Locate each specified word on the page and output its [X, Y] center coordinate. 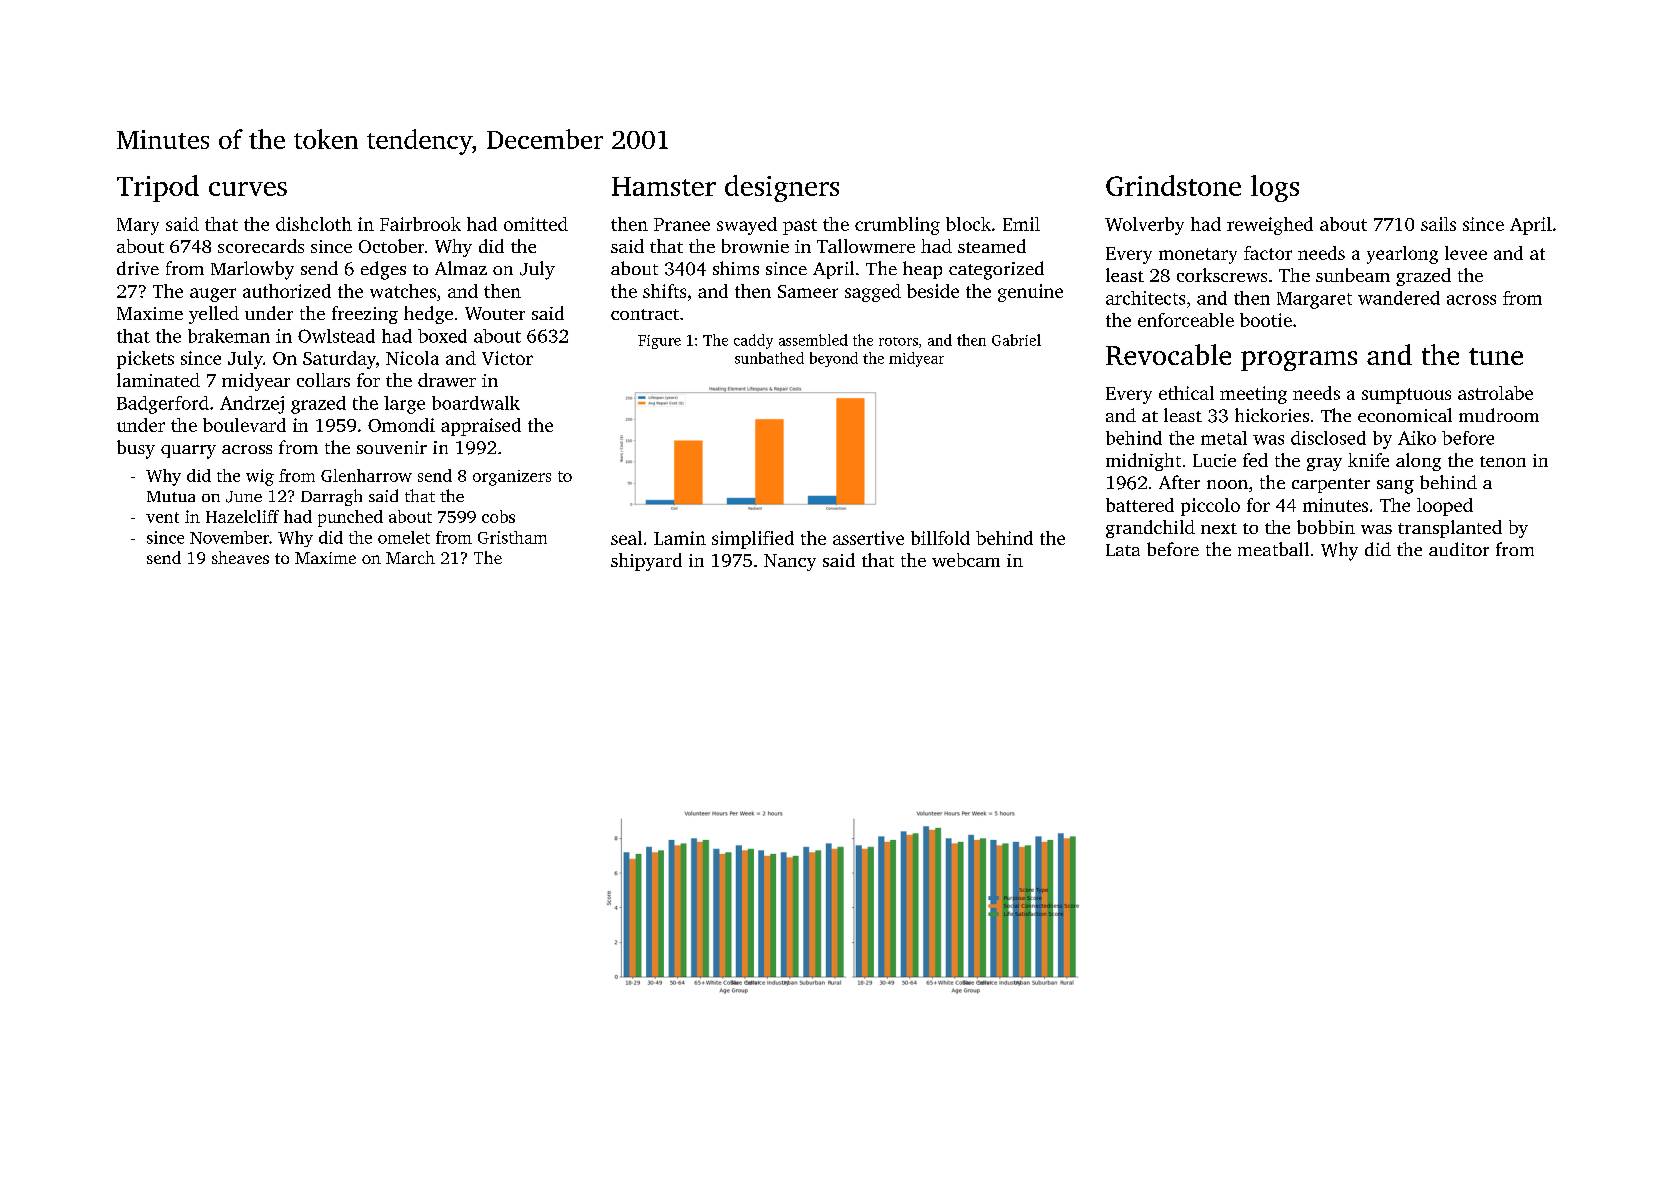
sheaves [240, 557]
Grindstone [1173, 185]
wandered [1399, 298]
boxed [442, 336]
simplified [753, 540]
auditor [1459, 549]
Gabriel [1016, 340]
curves [248, 189]
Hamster [664, 186]
